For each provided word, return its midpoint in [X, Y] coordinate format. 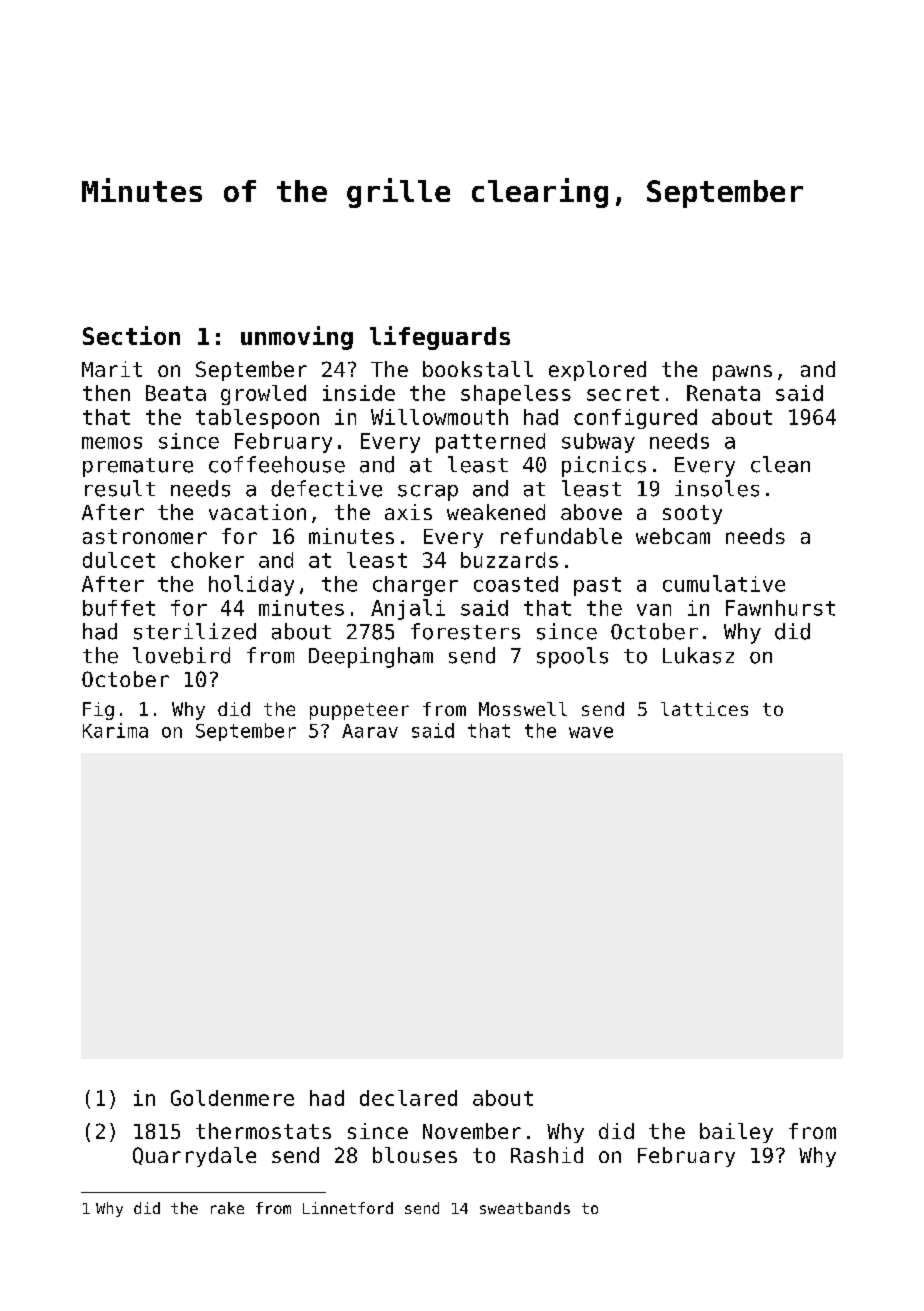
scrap [428, 493]
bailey [736, 1133]
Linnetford [348, 1208]
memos [112, 443]
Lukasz [698, 655]
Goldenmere [232, 1098]
